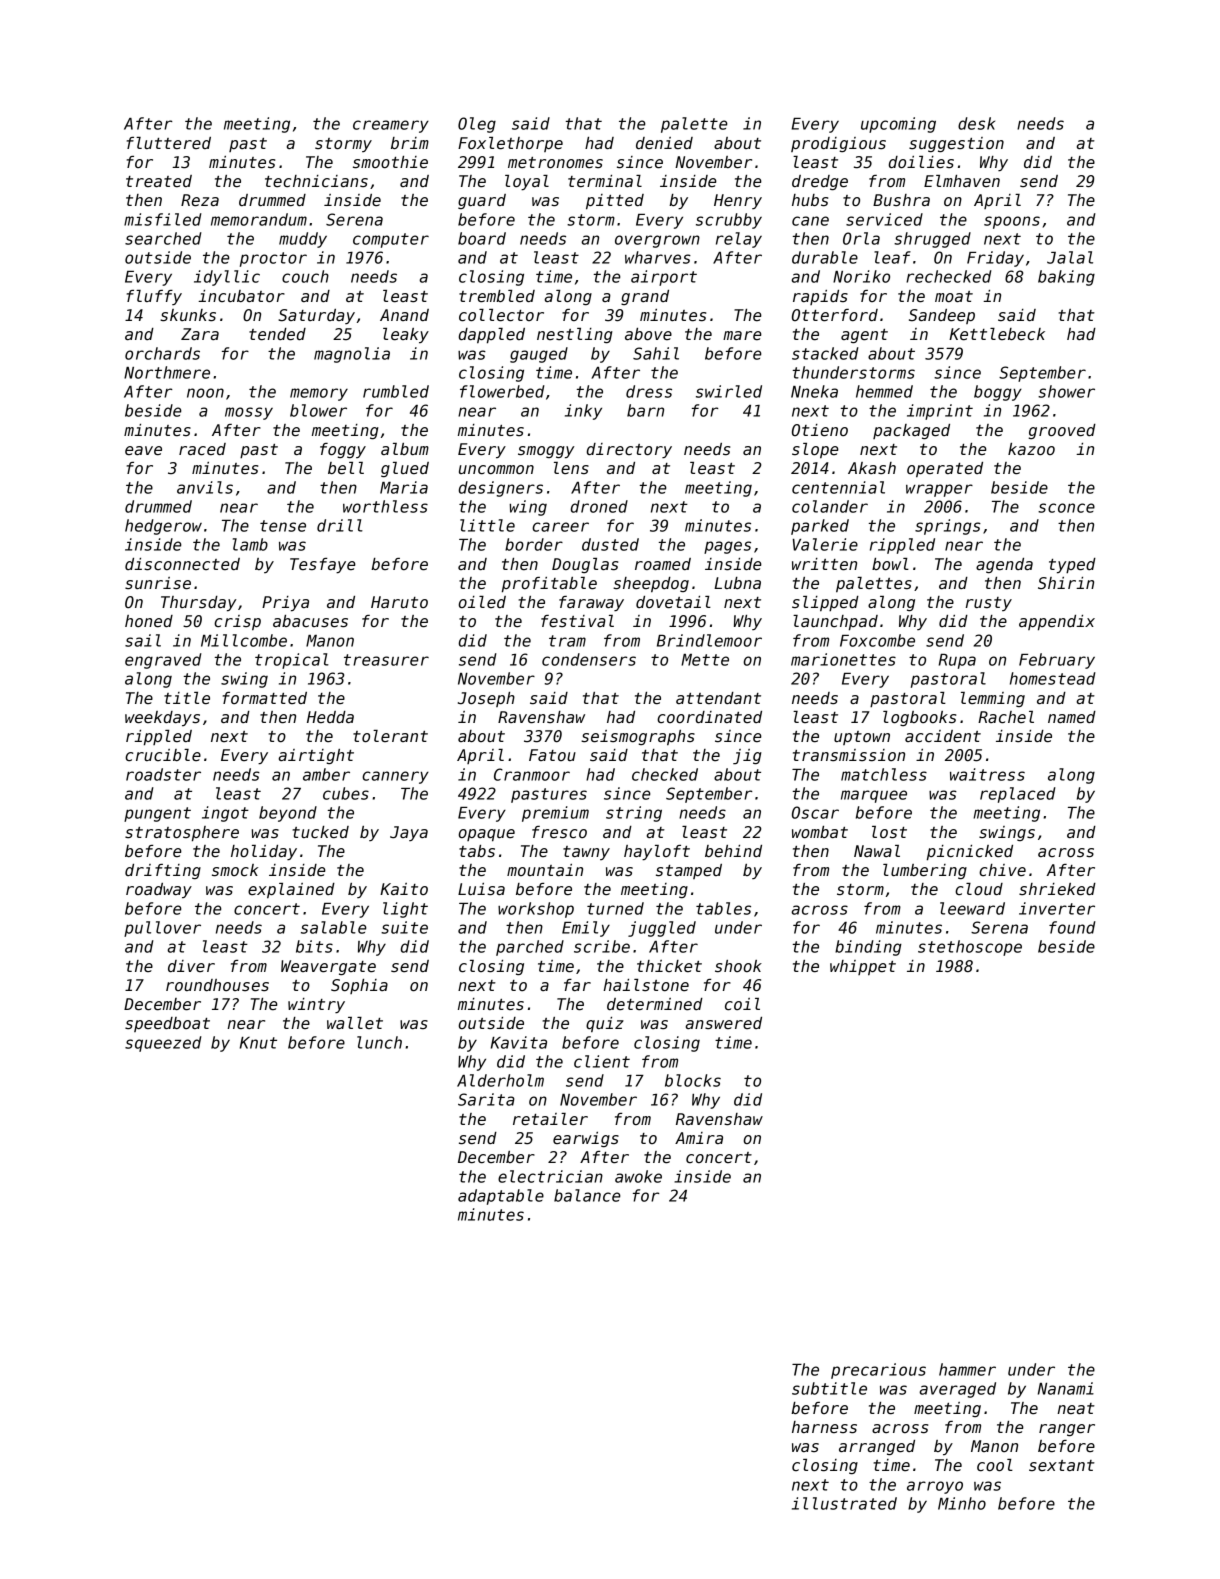 This page has width=1220, height=1579. Describe the element at coordinates (501, 1197) in the page. I see `adaptable` at that location.
